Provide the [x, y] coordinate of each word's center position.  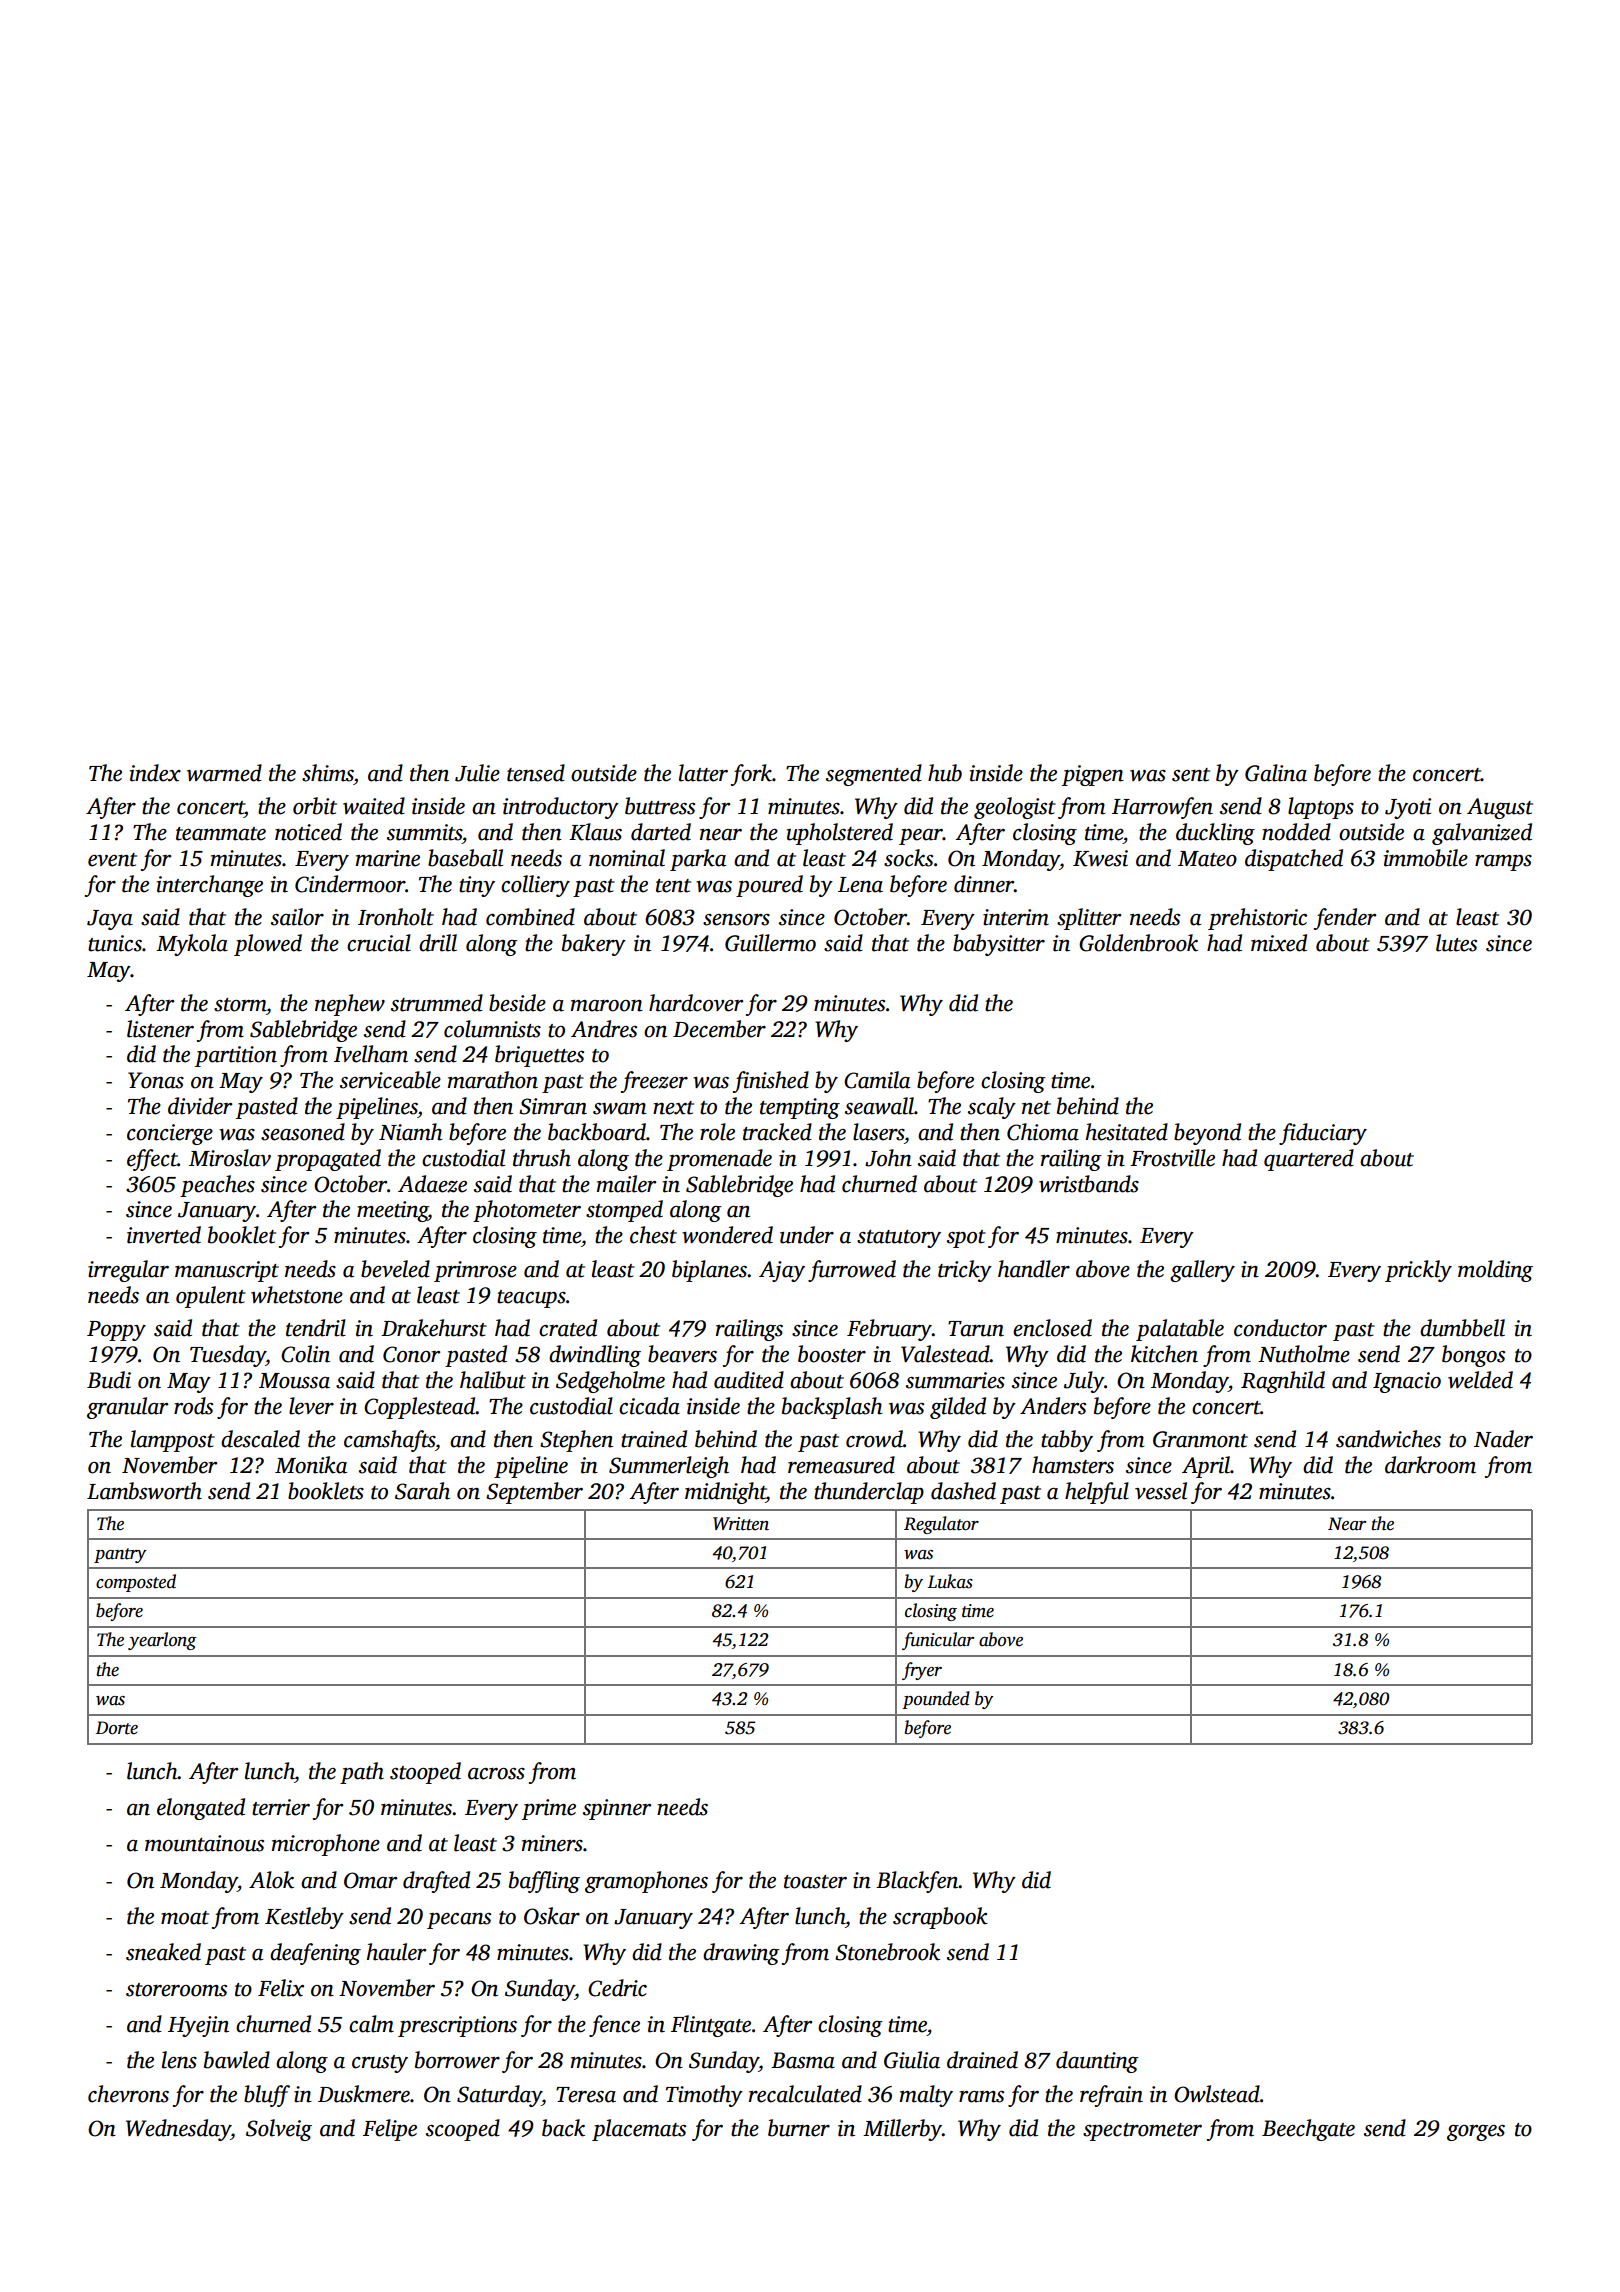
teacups [531, 1299]
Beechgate [1308, 2130]
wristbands [1089, 1184]
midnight [725, 1493]
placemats [639, 2130]
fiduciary [1323, 1134]
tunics [115, 943]
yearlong [162, 1641]
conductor [1280, 1328]
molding [1495, 1271]
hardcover [696, 1003]
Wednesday [178, 2130]
